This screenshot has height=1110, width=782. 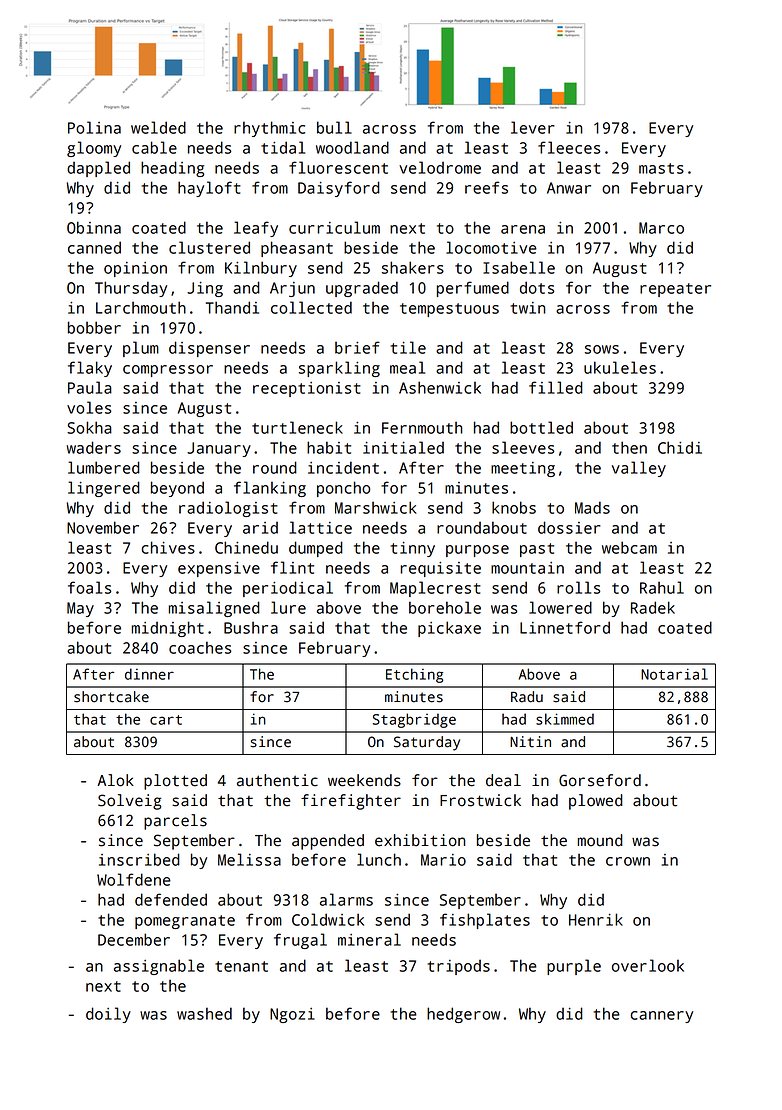 What do you see at coordinates (420, 840) in the screenshot?
I see `exhibition` at bounding box center [420, 840].
